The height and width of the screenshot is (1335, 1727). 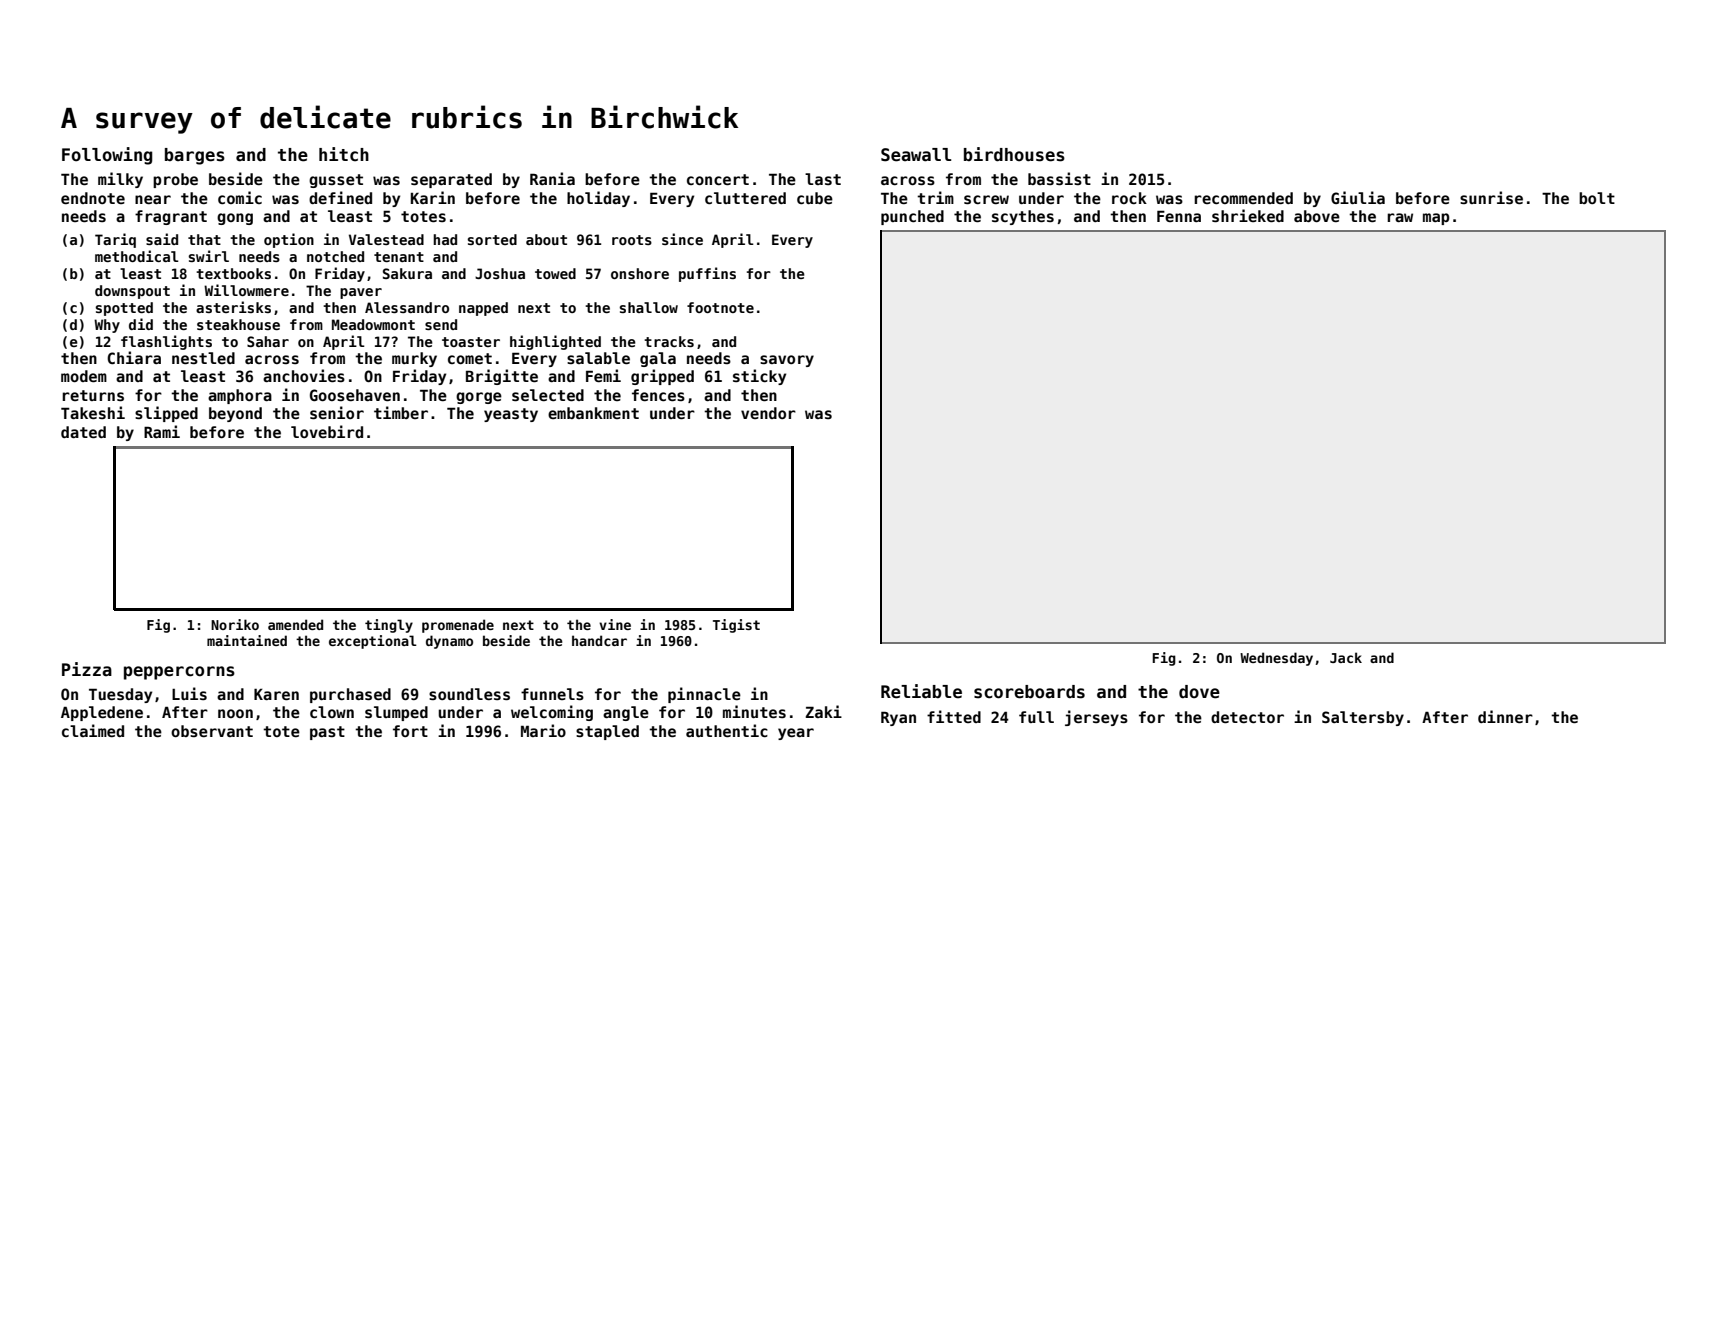 I want to click on map, so click(x=1436, y=219).
